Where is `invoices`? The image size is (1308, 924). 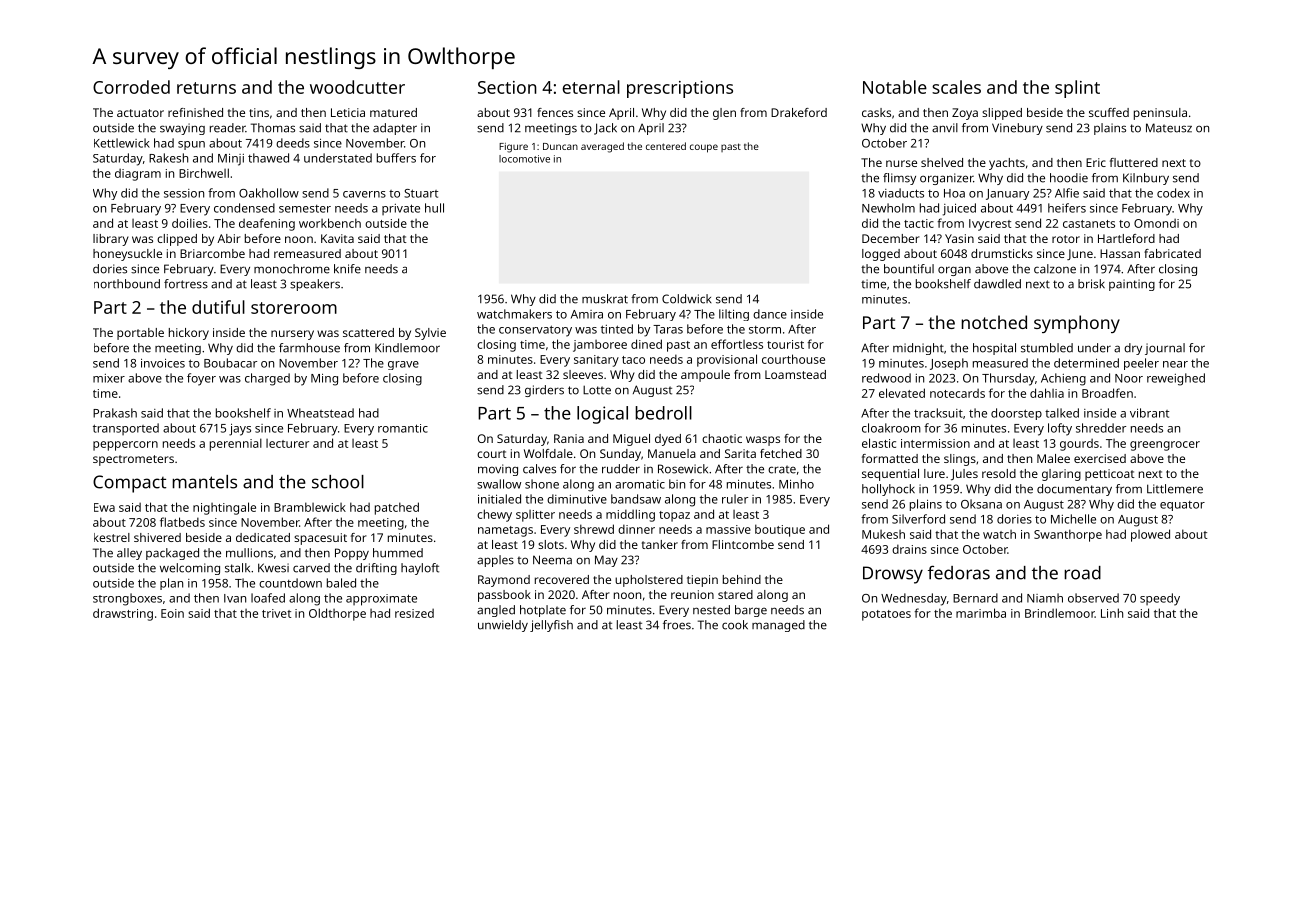
invoices is located at coordinates (163, 363).
